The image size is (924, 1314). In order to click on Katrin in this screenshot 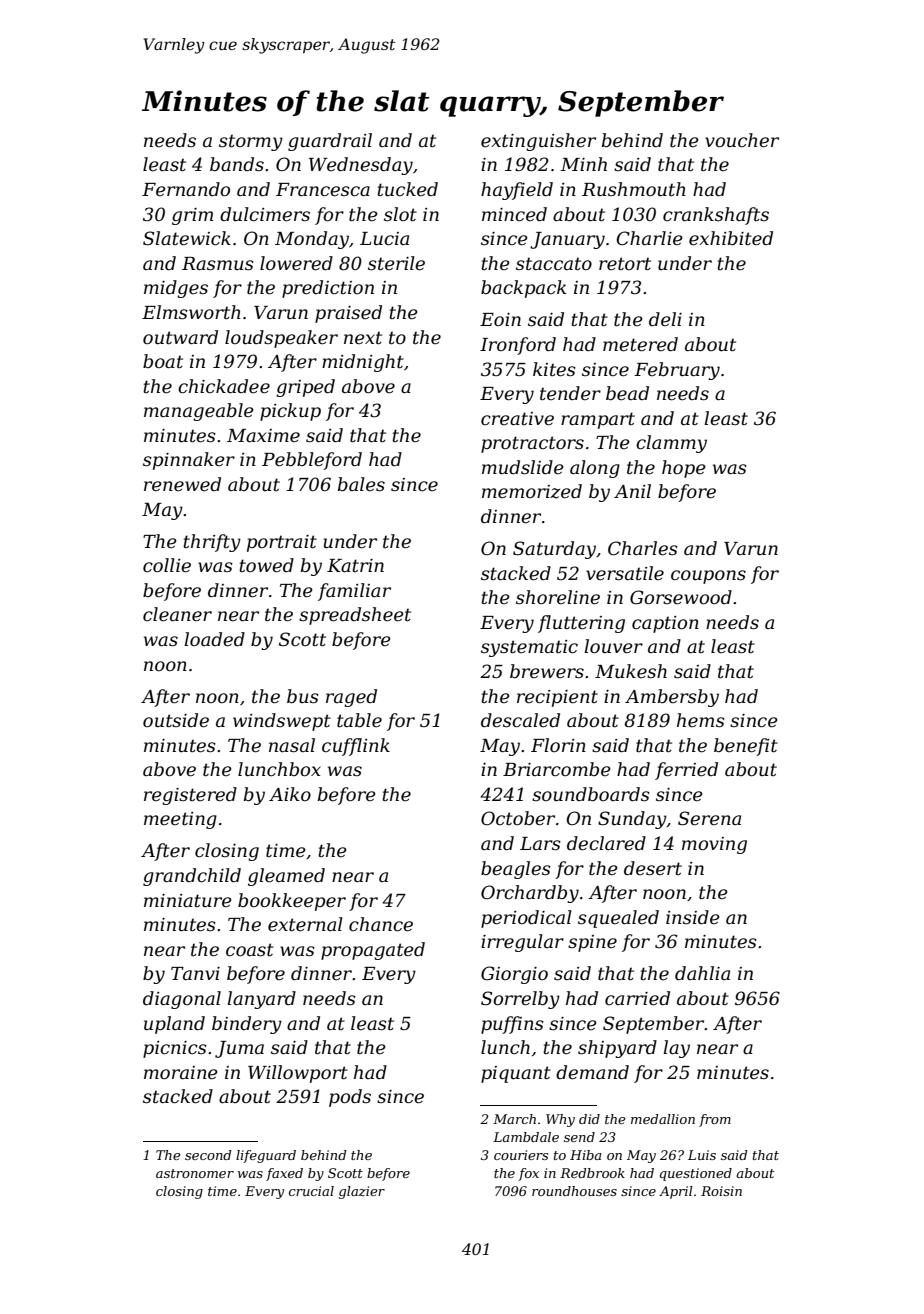, I will do `click(355, 565)`.
